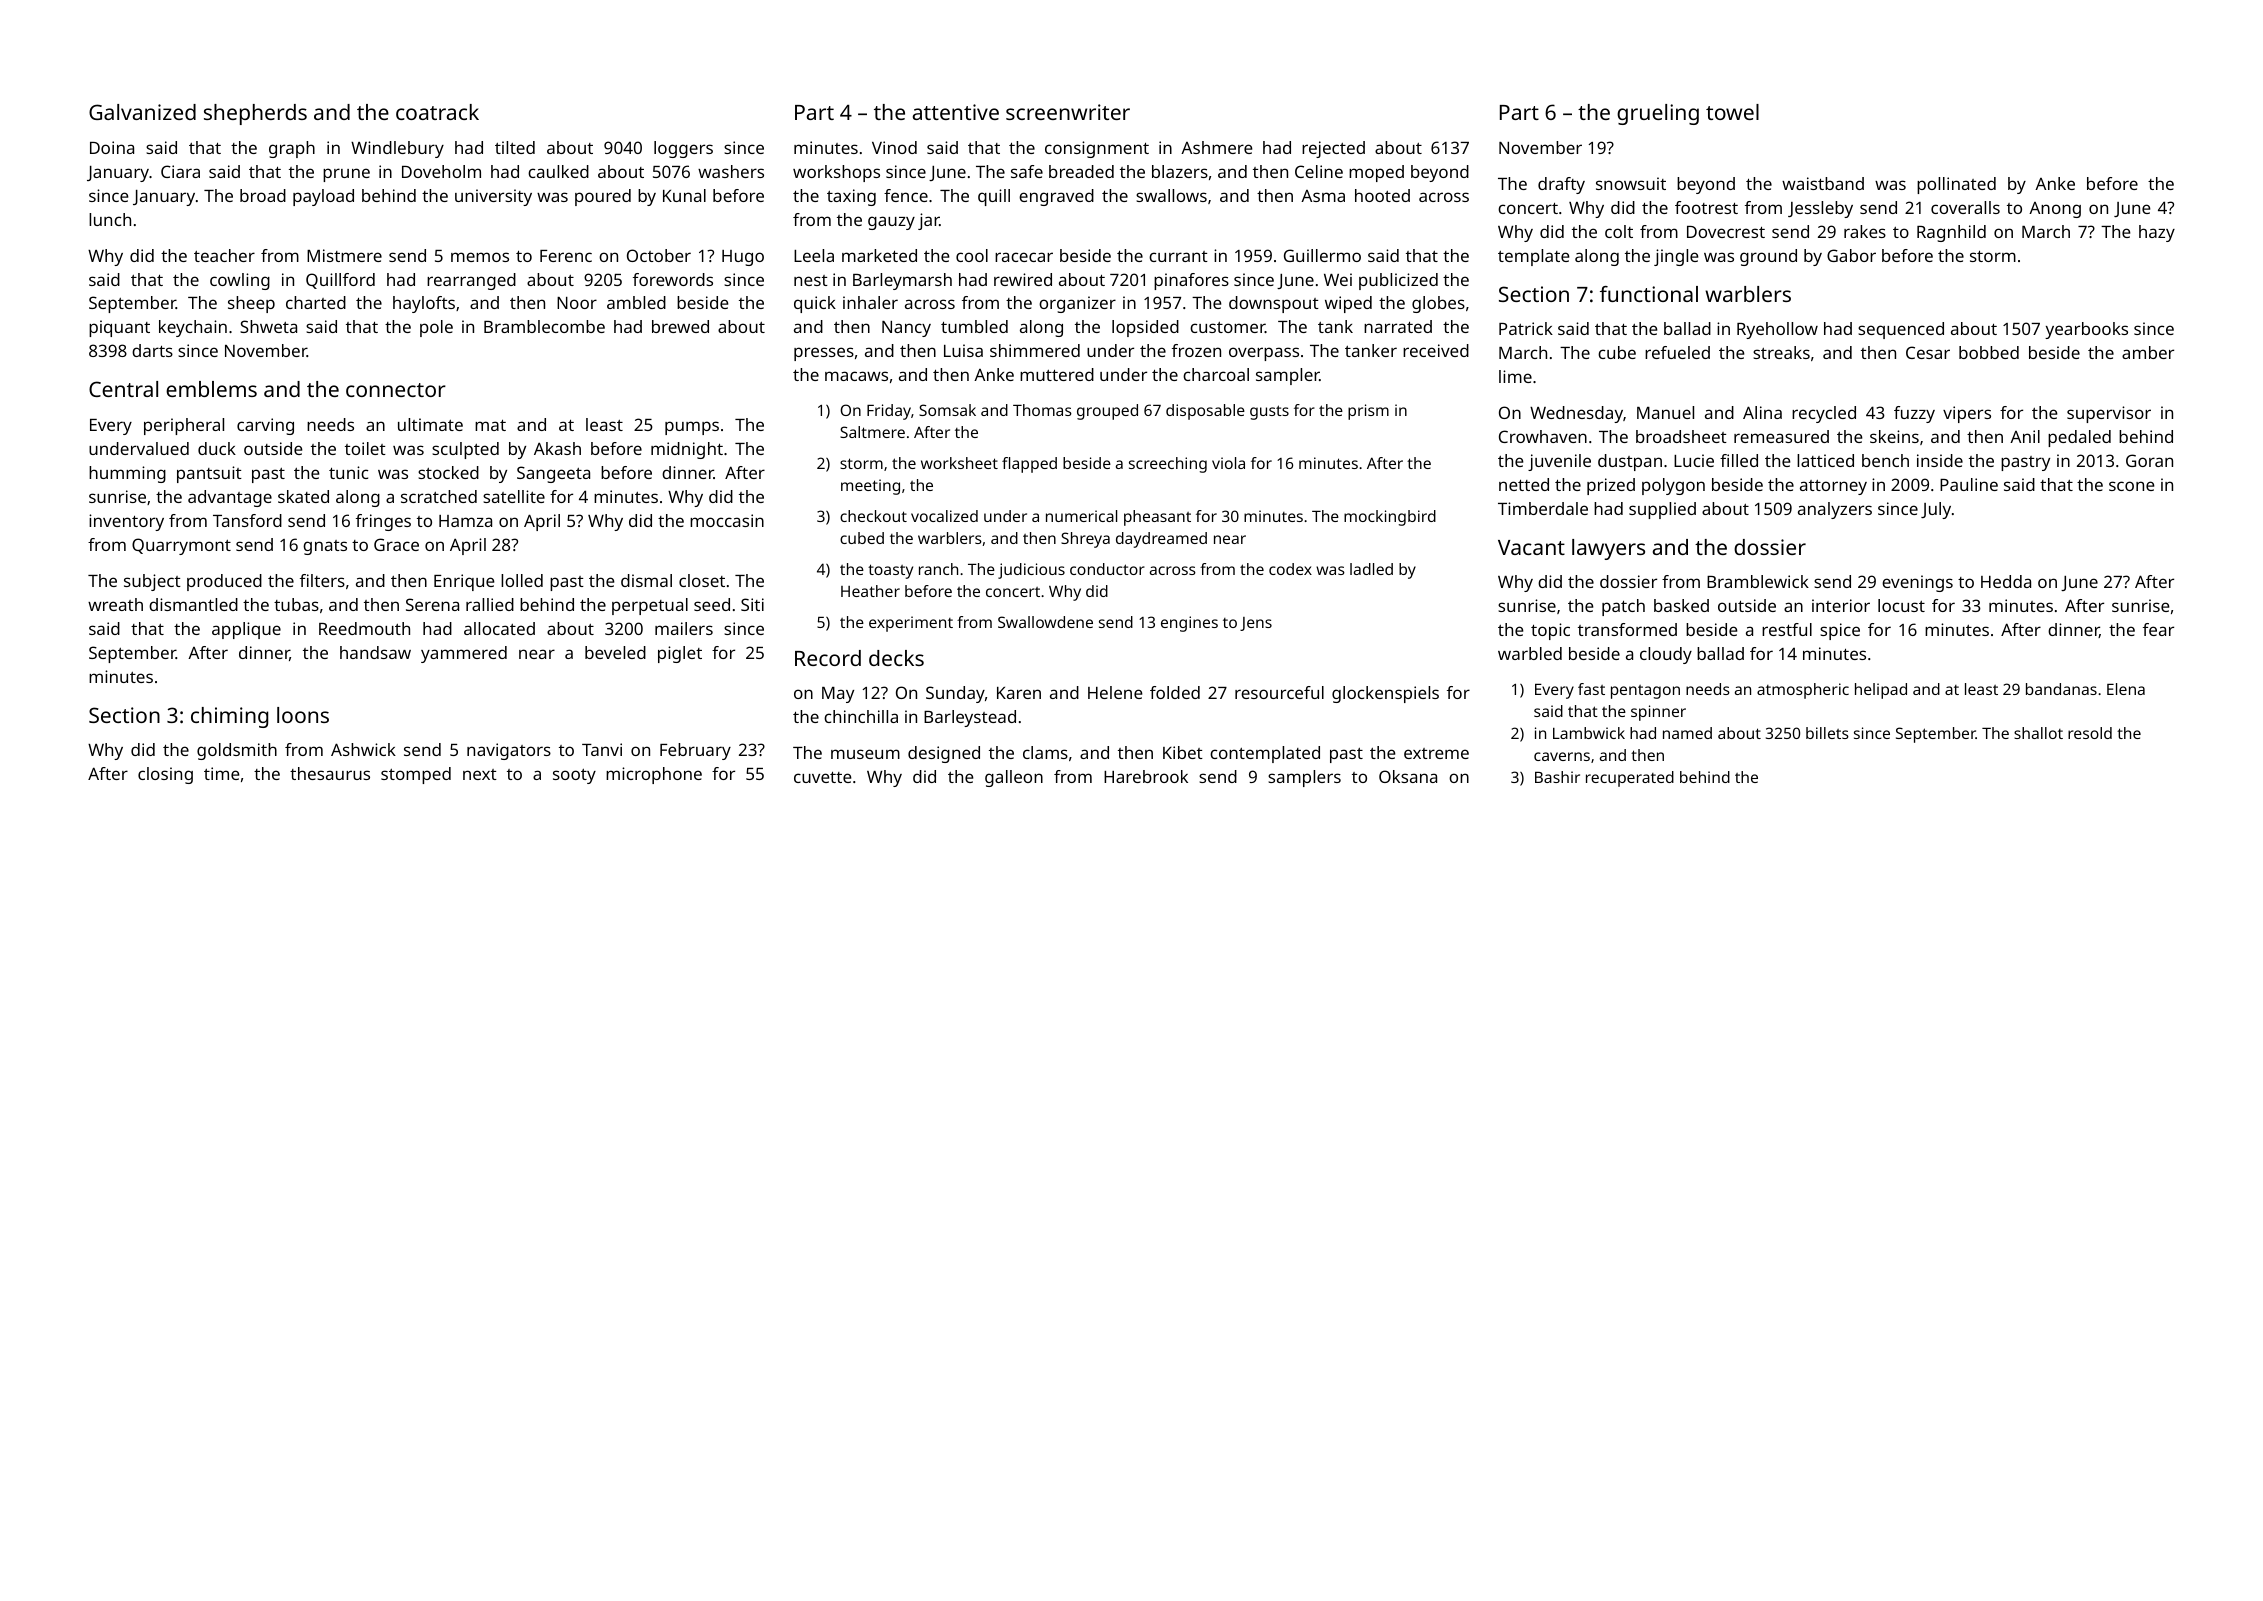  What do you see at coordinates (1107, 569) in the screenshot?
I see `conductor` at bounding box center [1107, 569].
